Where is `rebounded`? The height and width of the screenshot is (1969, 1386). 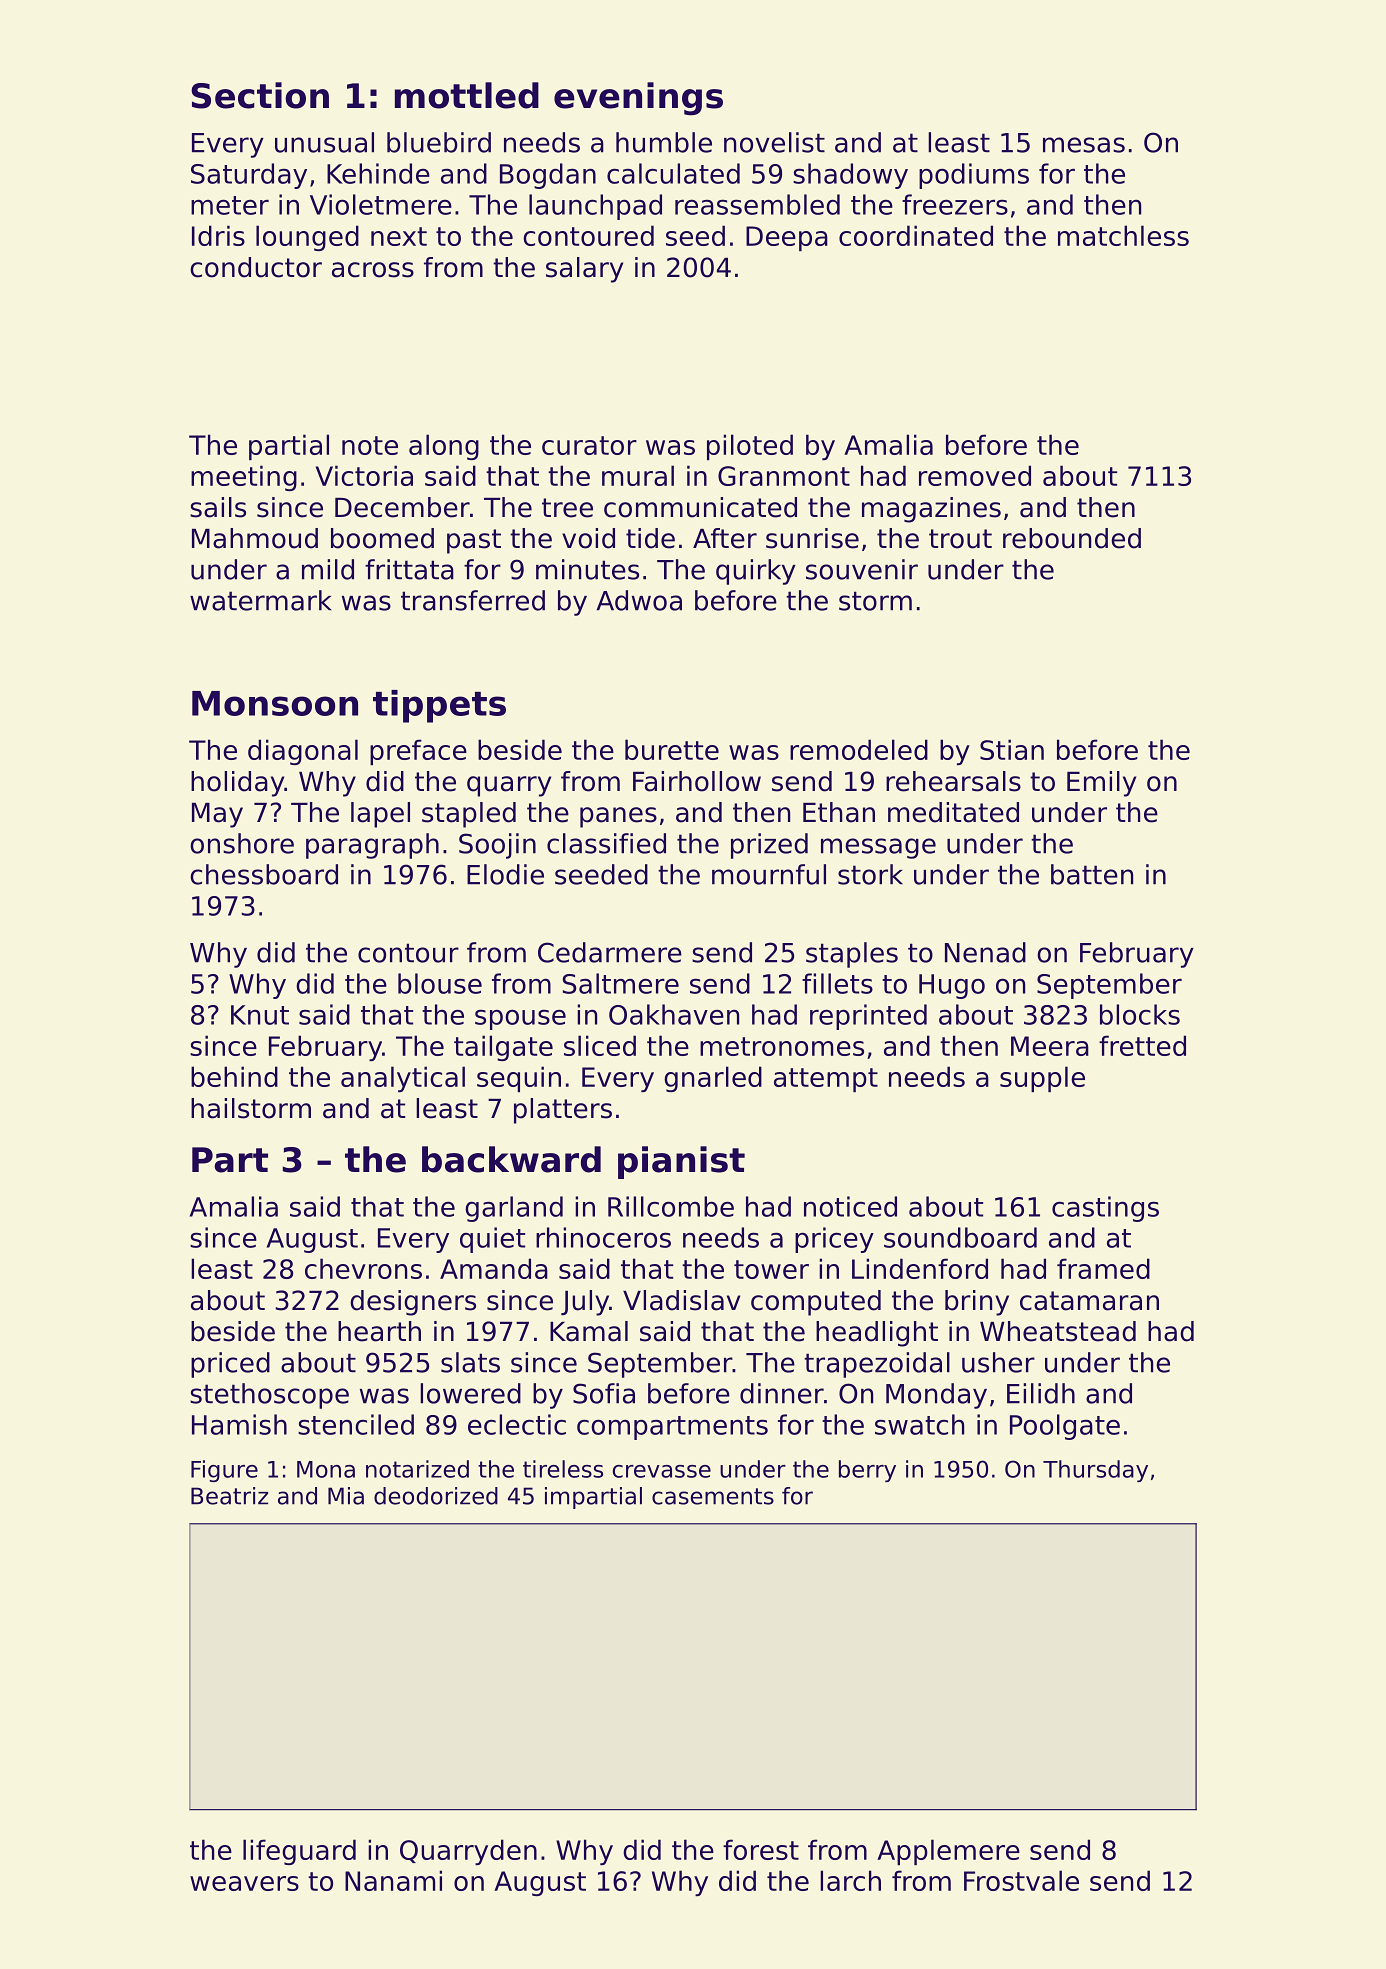
rebounded is located at coordinates (1072, 538).
